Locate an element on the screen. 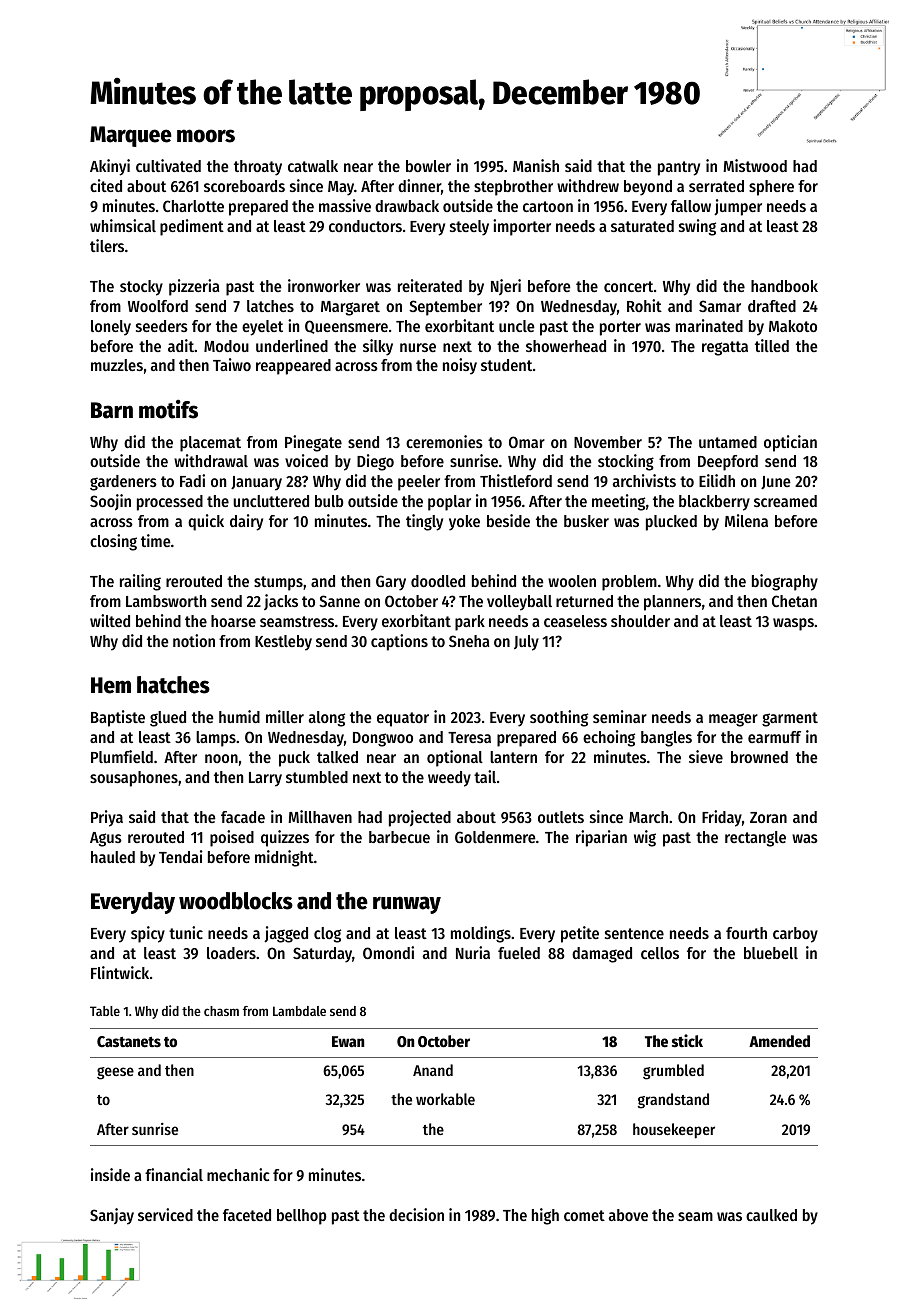  notion is located at coordinates (194, 640).
